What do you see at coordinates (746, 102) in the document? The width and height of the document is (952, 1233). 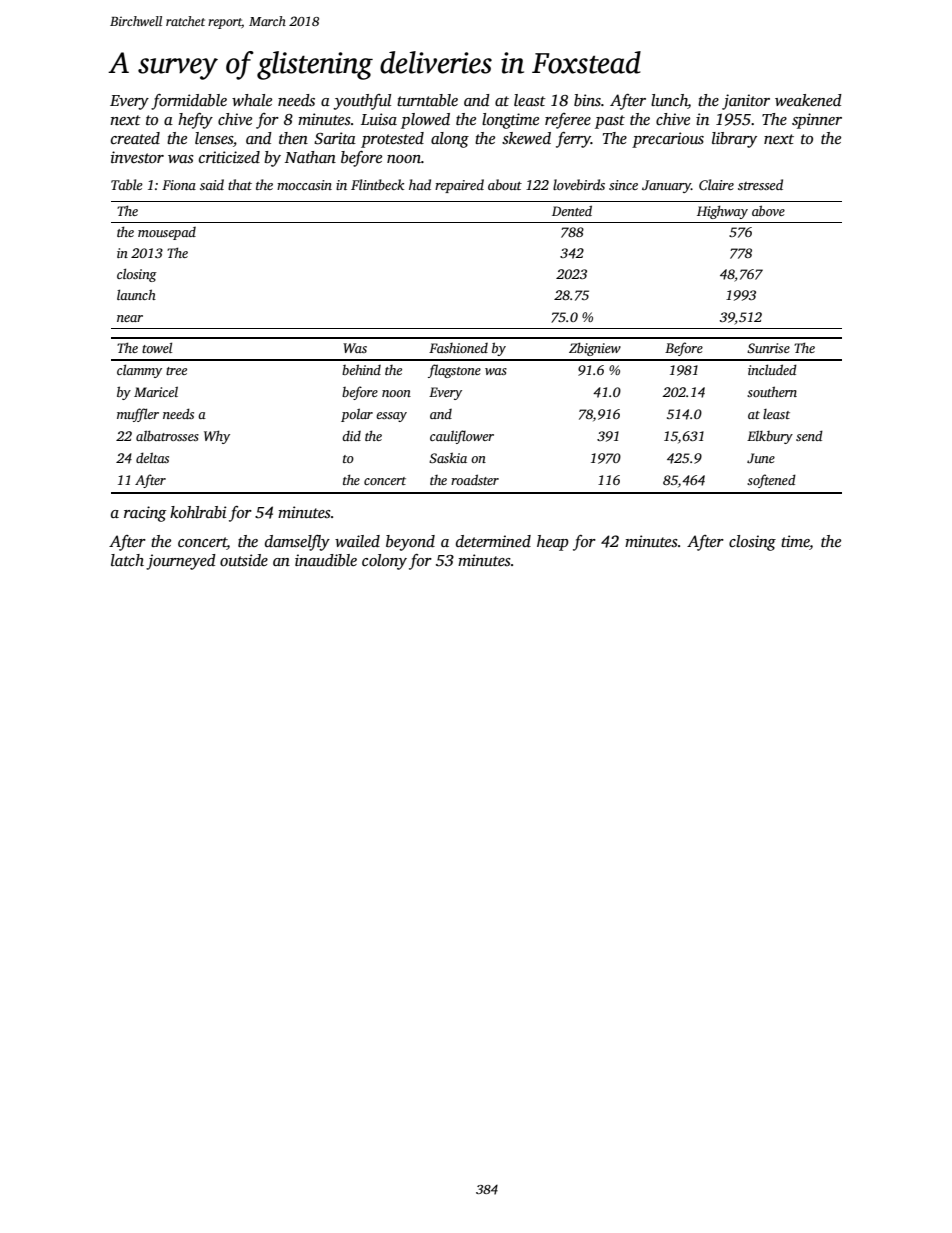 I see `janitor` at bounding box center [746, 102].
